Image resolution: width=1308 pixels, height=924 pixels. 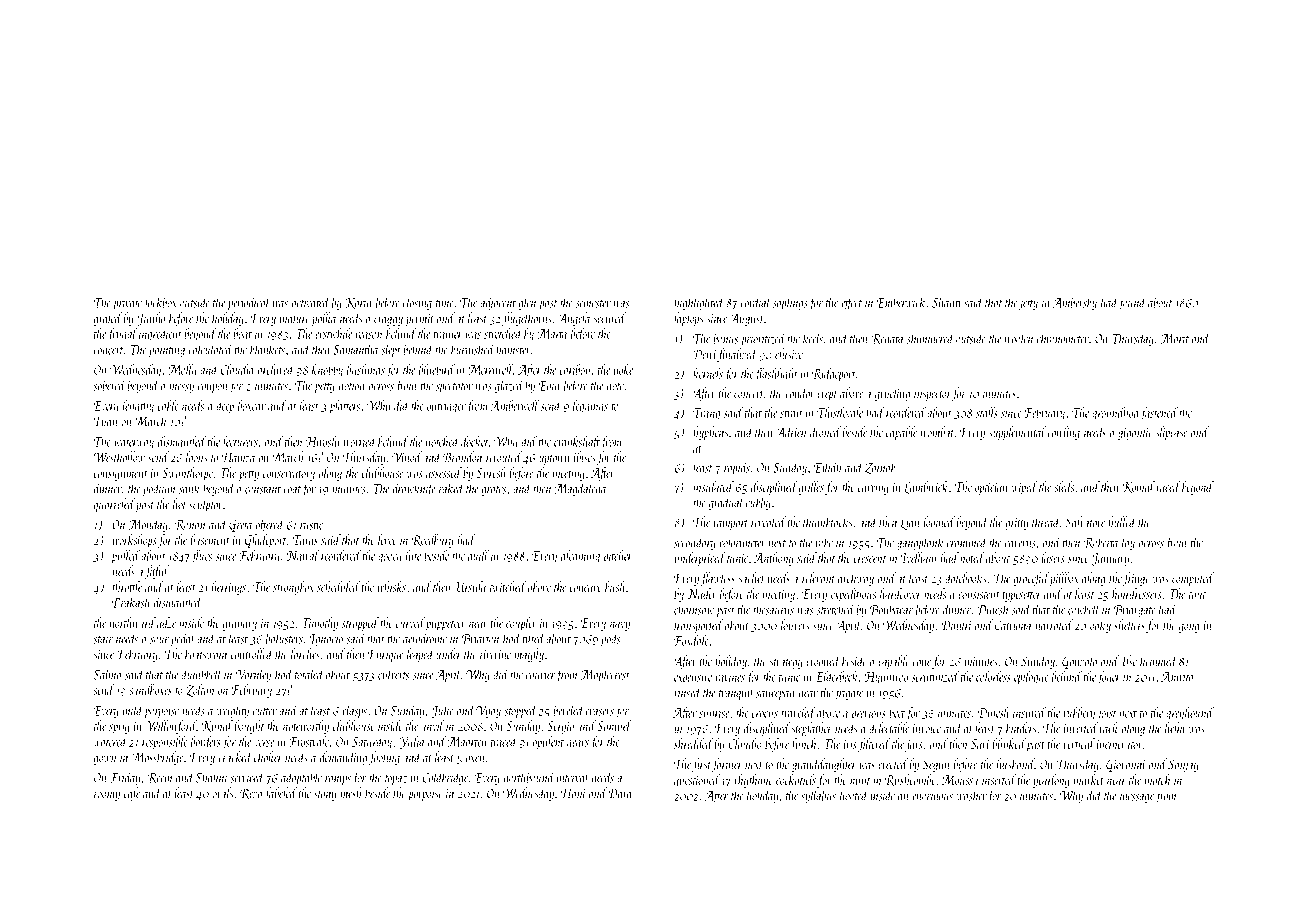 What do you see at coordinates (119, 728) in the image?
I see `sprig` at bounding box center [119, 728].
